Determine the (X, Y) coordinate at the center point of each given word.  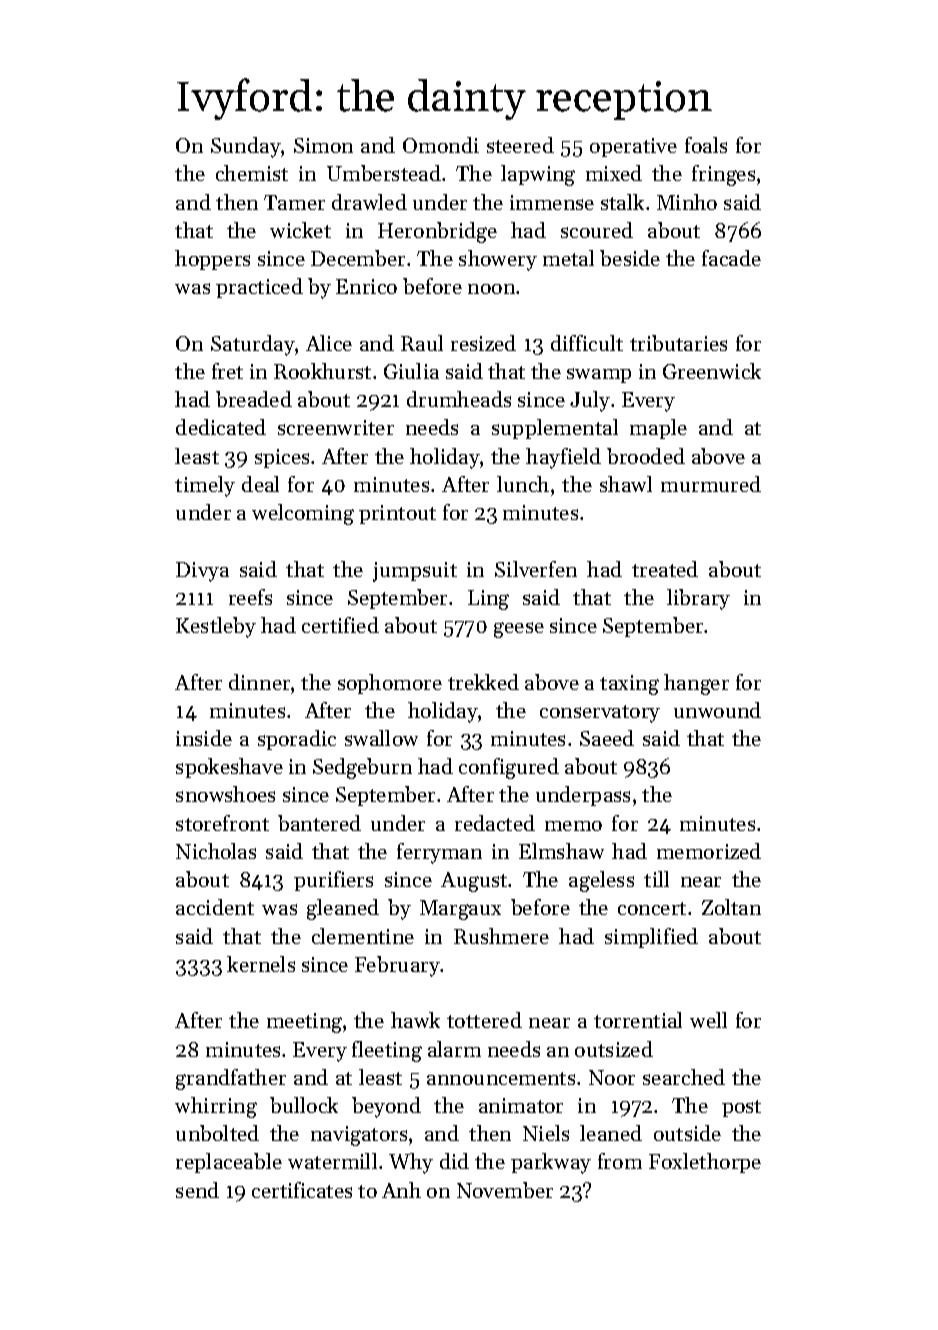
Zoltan (731, 907)
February (398, 966)
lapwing (538, 175)
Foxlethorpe (705, 1163)
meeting (304, 1023)
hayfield (563, 458)
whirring (216, 1107)
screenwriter (336, 427)
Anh (401, 1190)
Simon (323, 145)
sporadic (297, 740)
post (741, 1108)
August (475, 882)
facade (731, 258)
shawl (626, 484)
